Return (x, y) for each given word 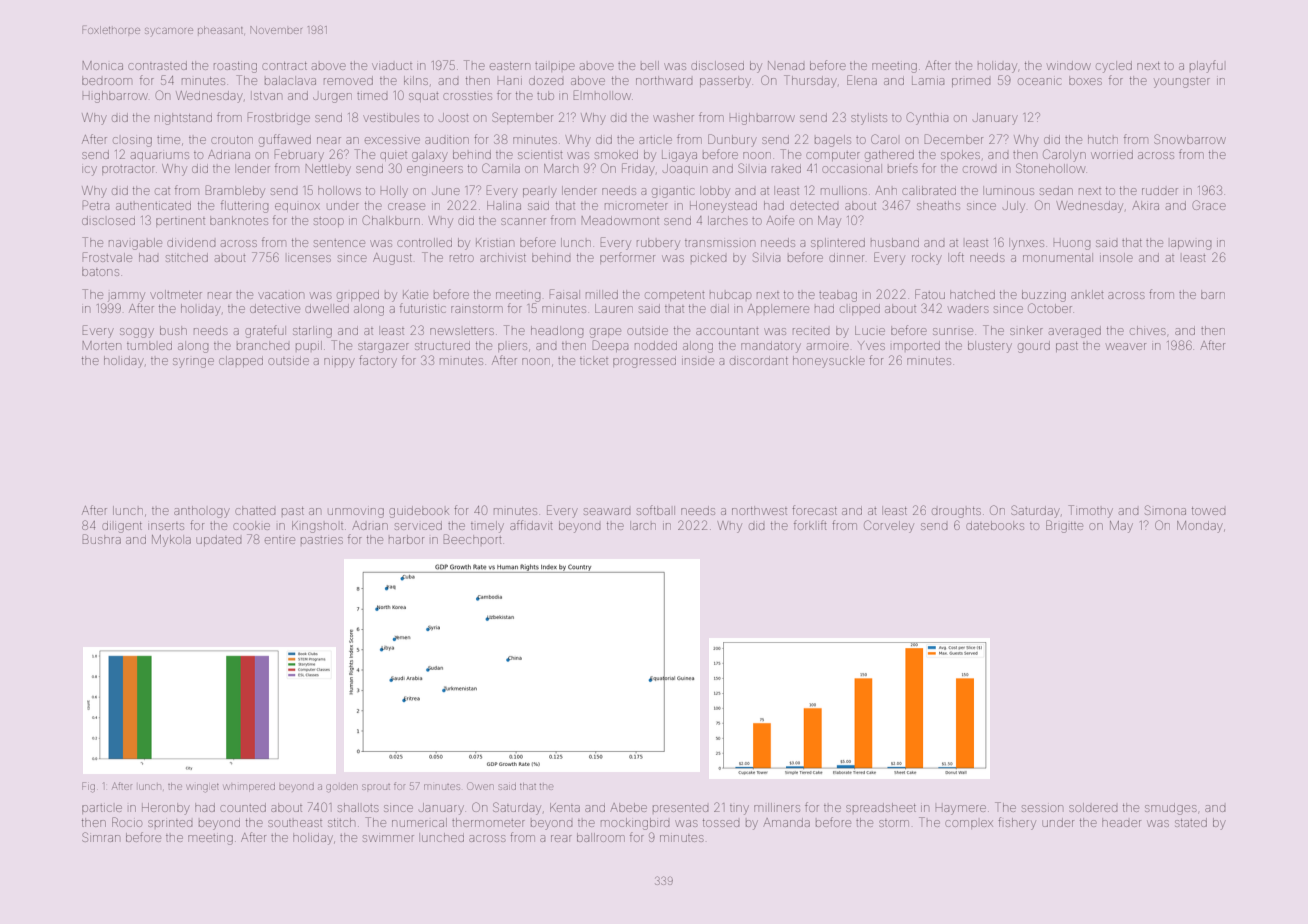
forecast (814, 510)
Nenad (786, 65)
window (1069, 65)
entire (280, 540)
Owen (481, 786)
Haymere (961, 810)
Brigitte (1064, 526)
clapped (241, 361)
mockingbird (635, 824)
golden (341, 787)
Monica (103, 65)
